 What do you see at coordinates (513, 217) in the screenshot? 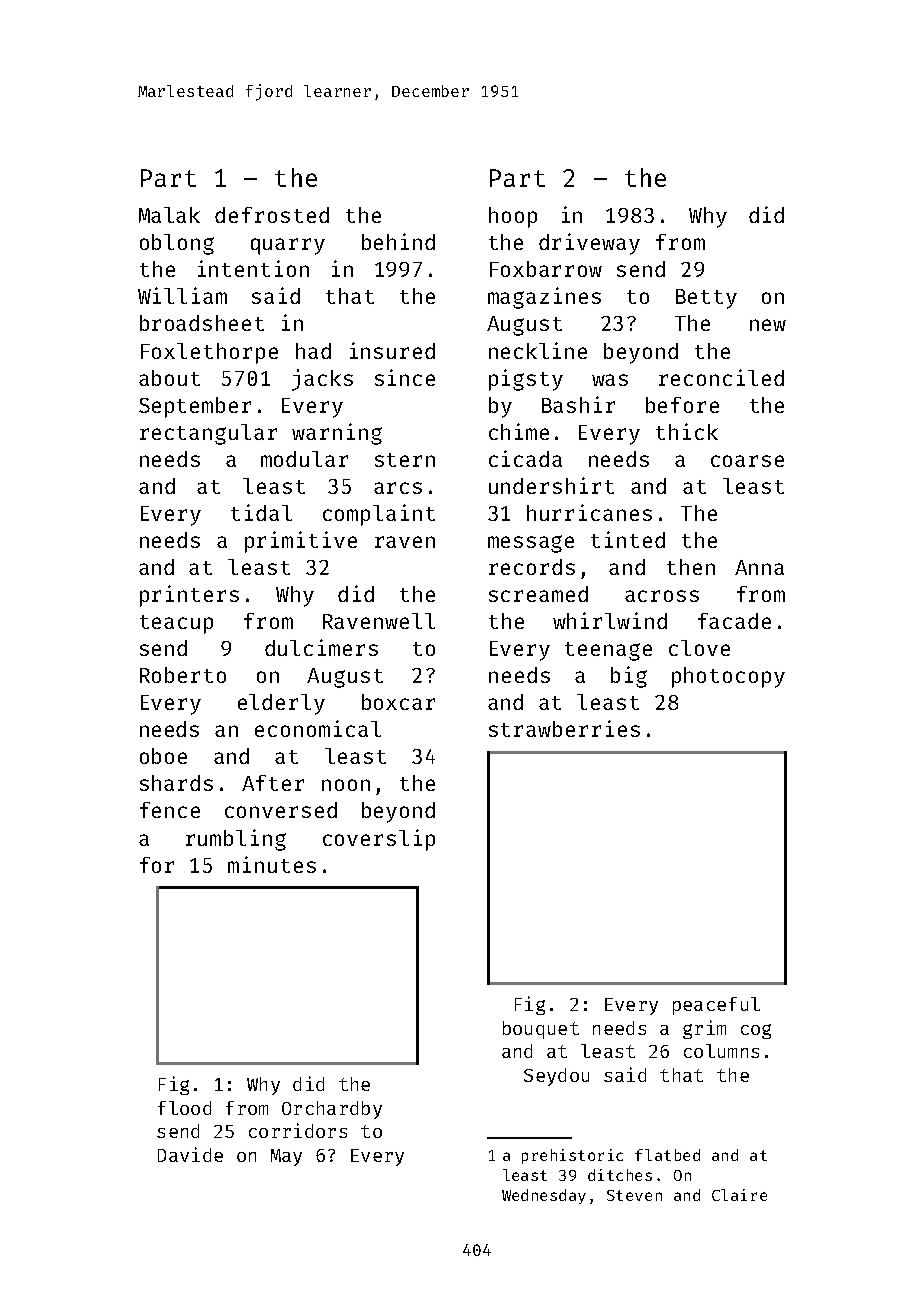
I see `hoop` at bounding box center [513, 217].
